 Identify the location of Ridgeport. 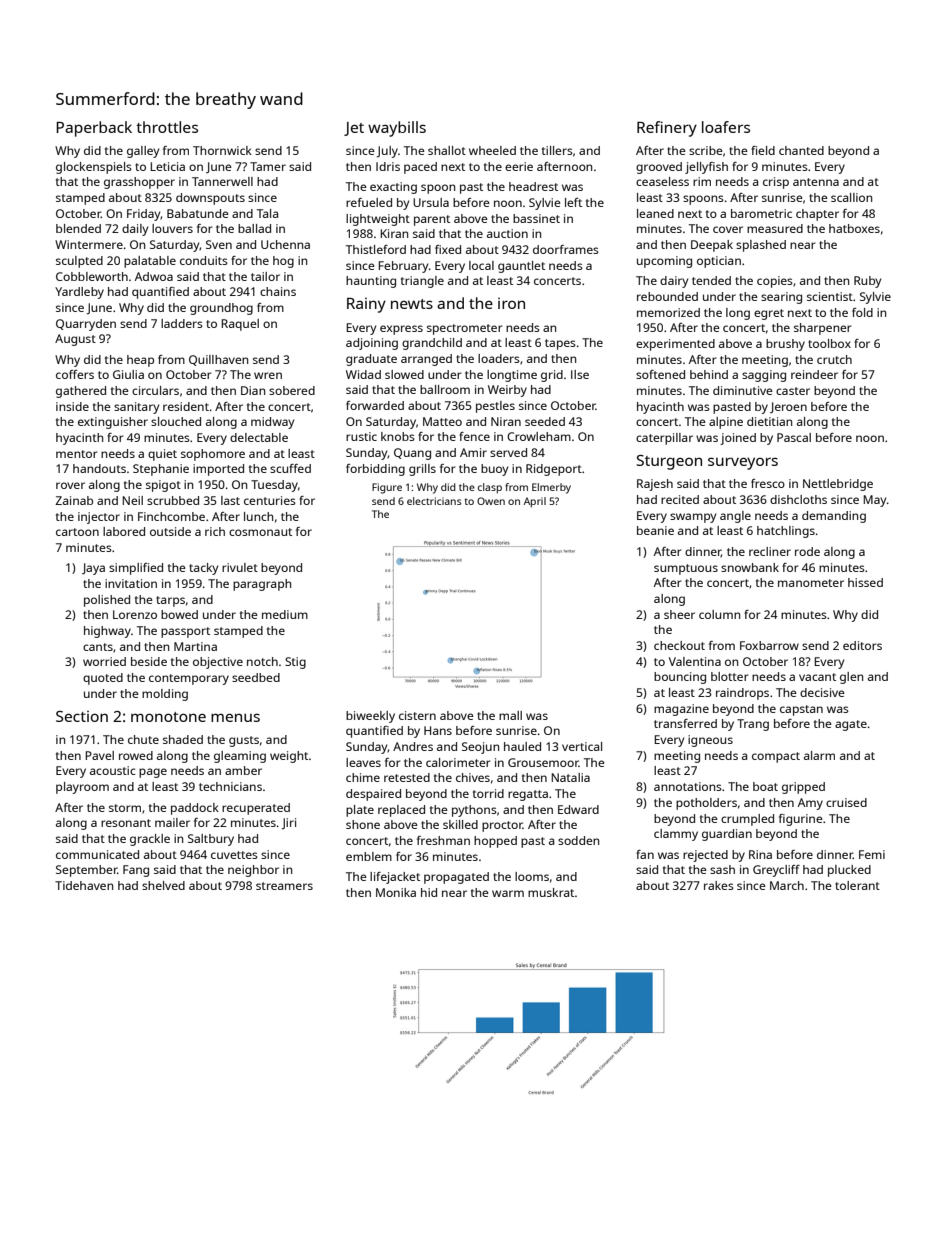
(554, 470).
